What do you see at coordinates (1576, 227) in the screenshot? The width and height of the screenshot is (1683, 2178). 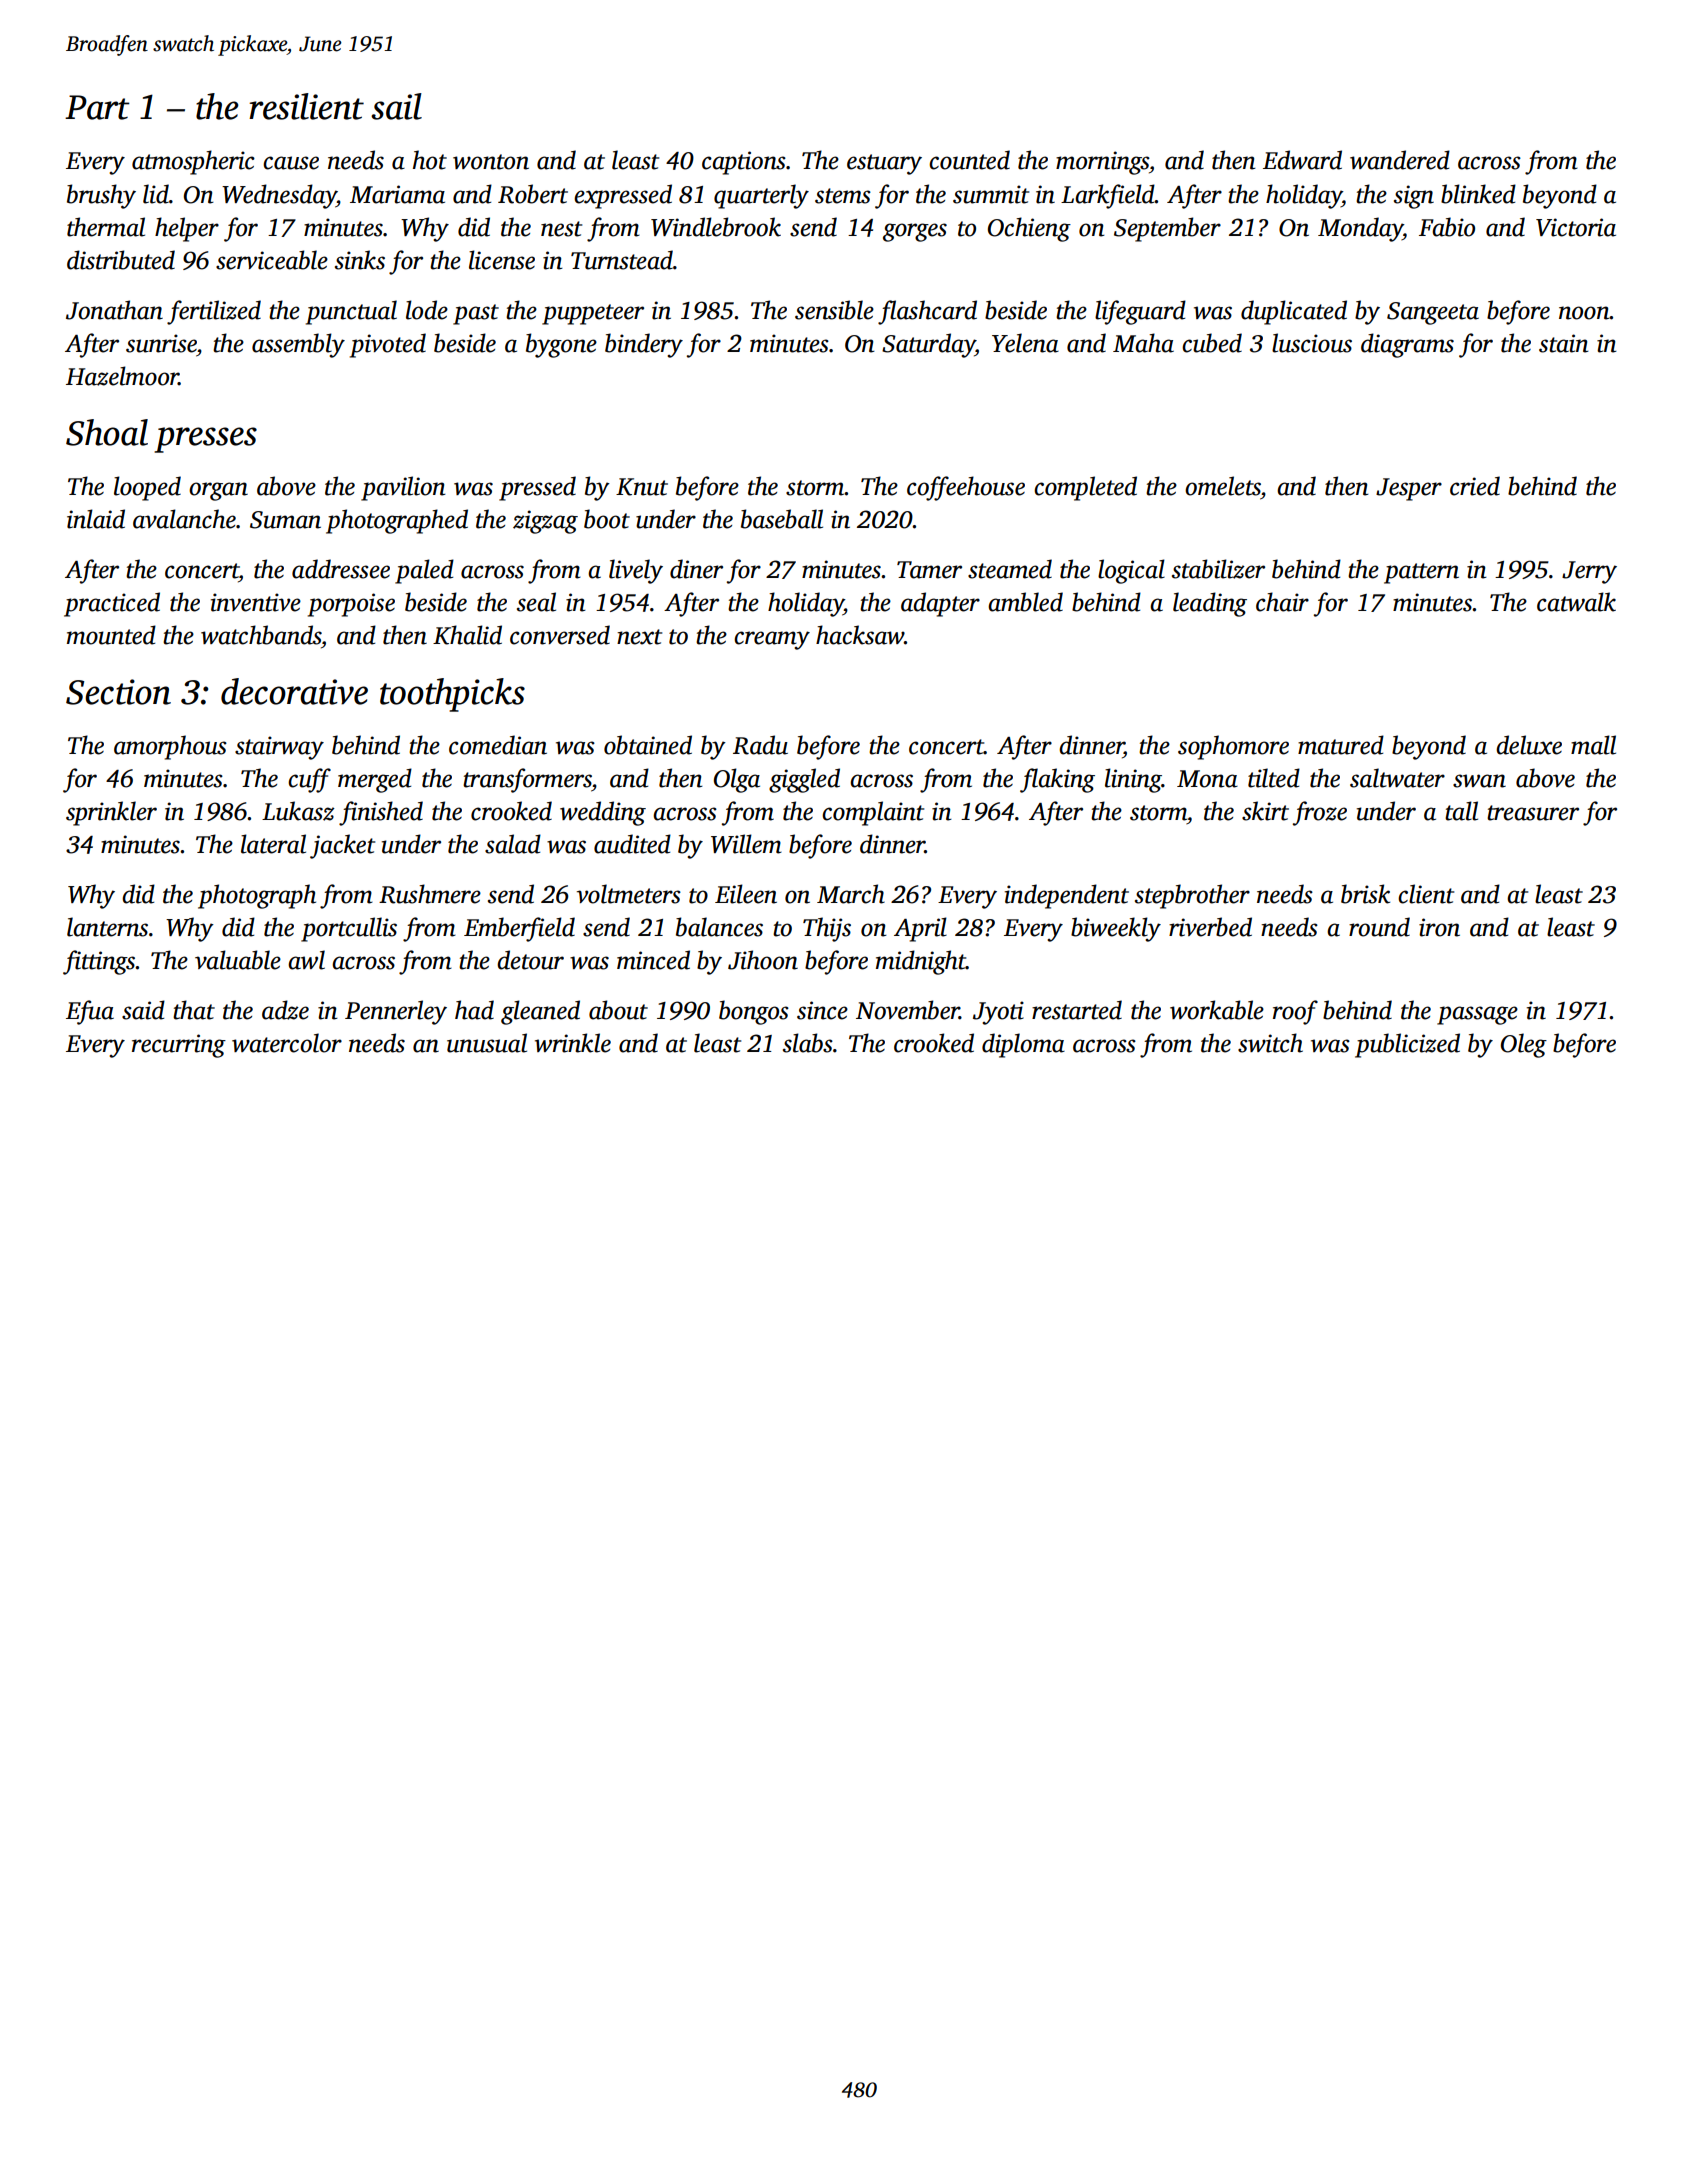 I see `Victoria` at bounding box center [1576, 227].
